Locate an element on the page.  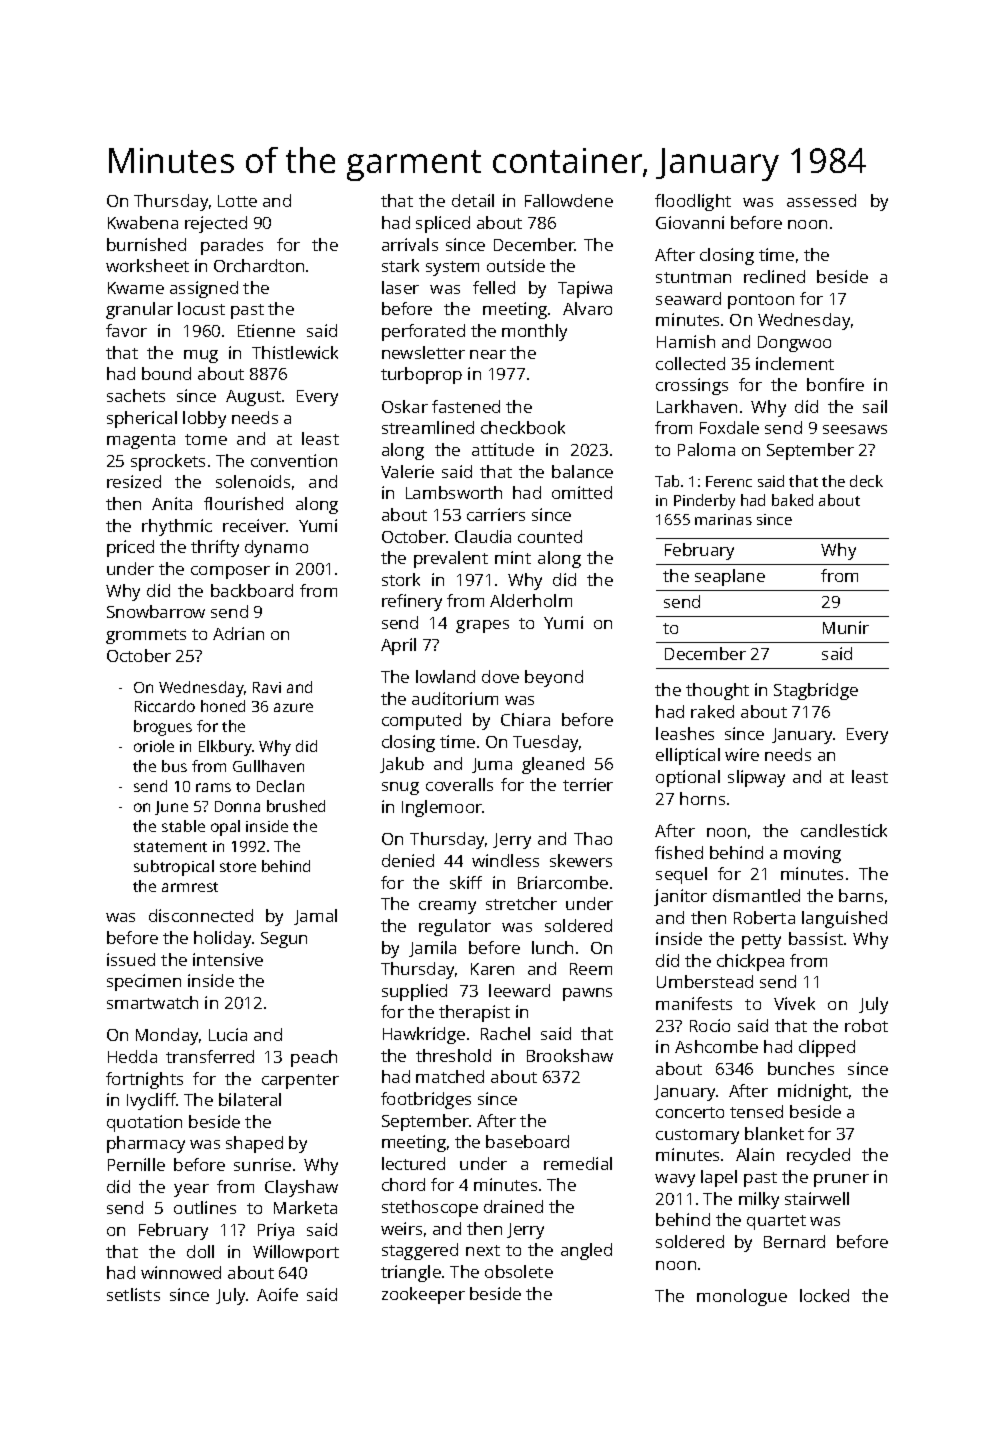
windless is located at coordinates (505, 860).
